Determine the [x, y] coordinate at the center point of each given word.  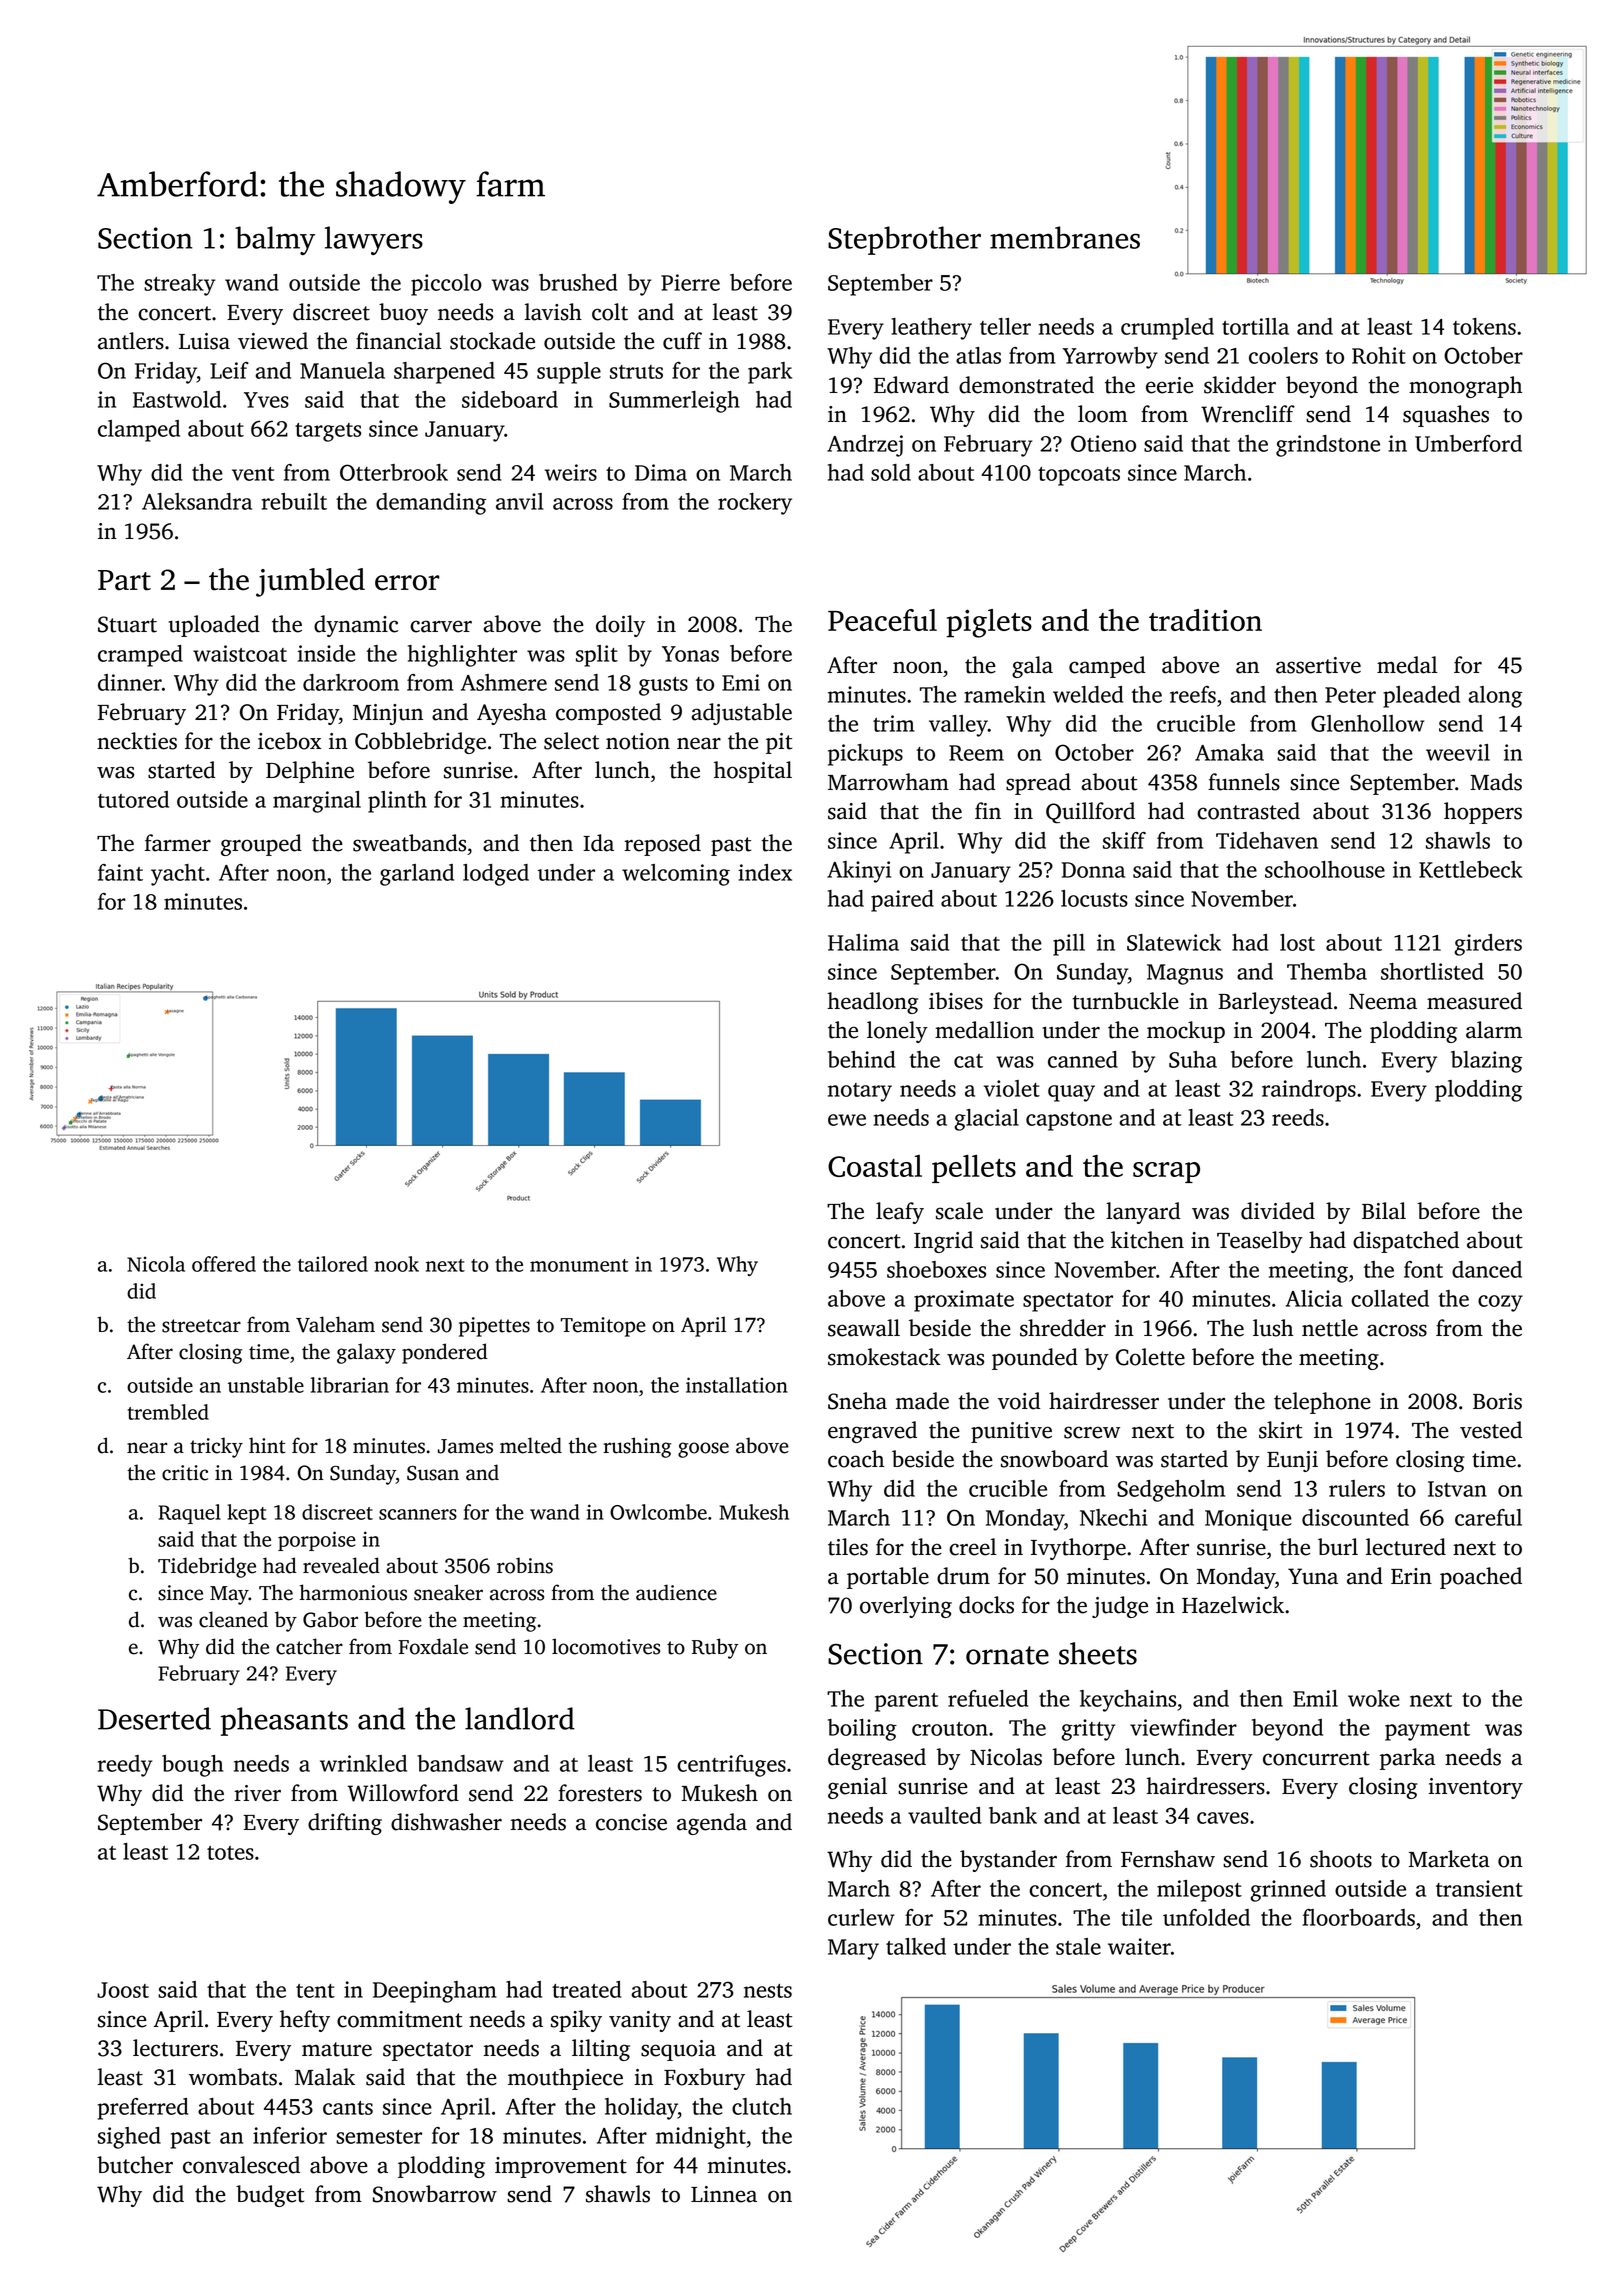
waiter [1139, 1946]
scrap [1166, 1172]
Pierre [690, 282]
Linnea [724, 2194]
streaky [179, 285]
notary [860, 1092]
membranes [1065, 237]
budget [270, 2196]
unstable [266, 1385]
